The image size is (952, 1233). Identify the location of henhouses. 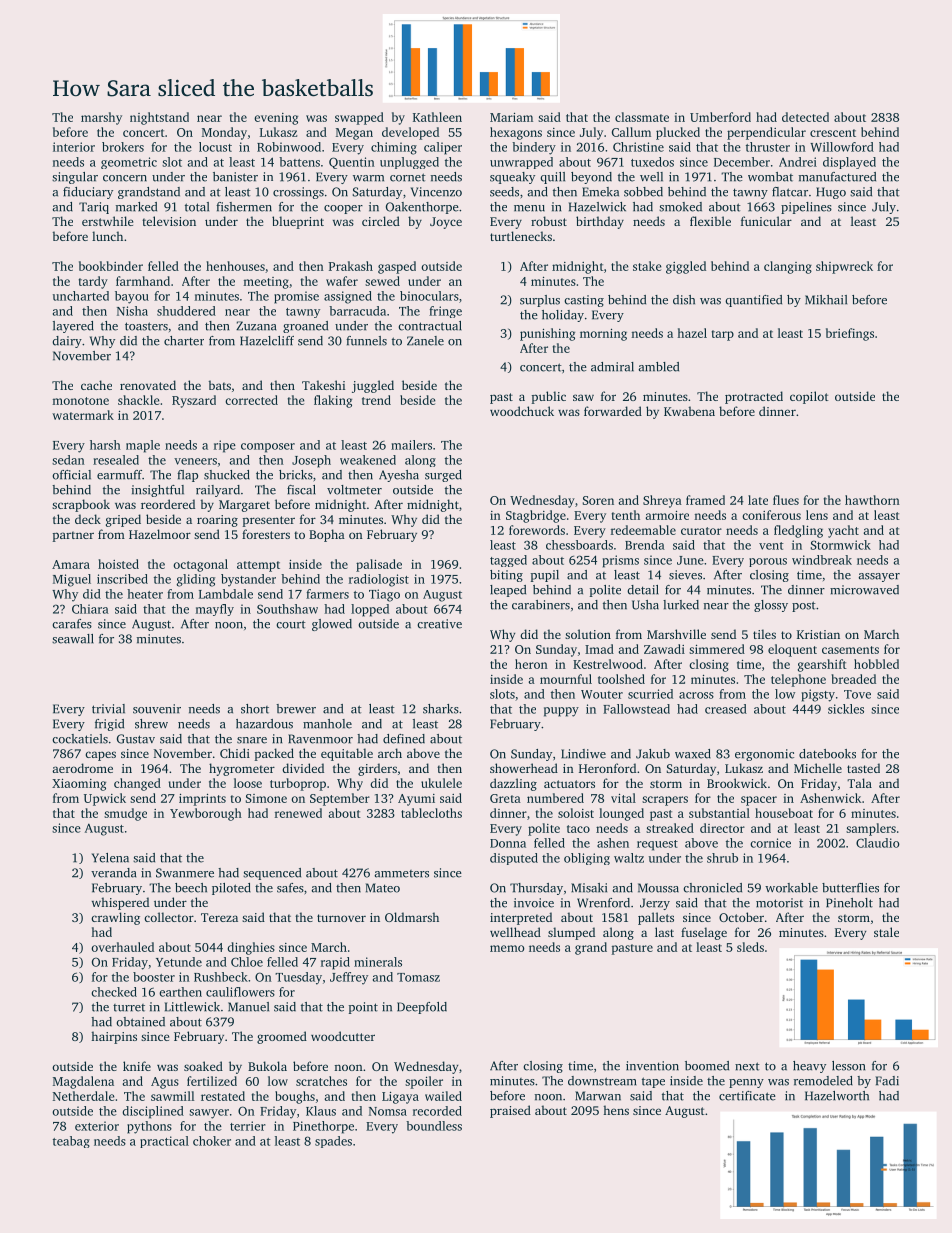
(235, 266).
